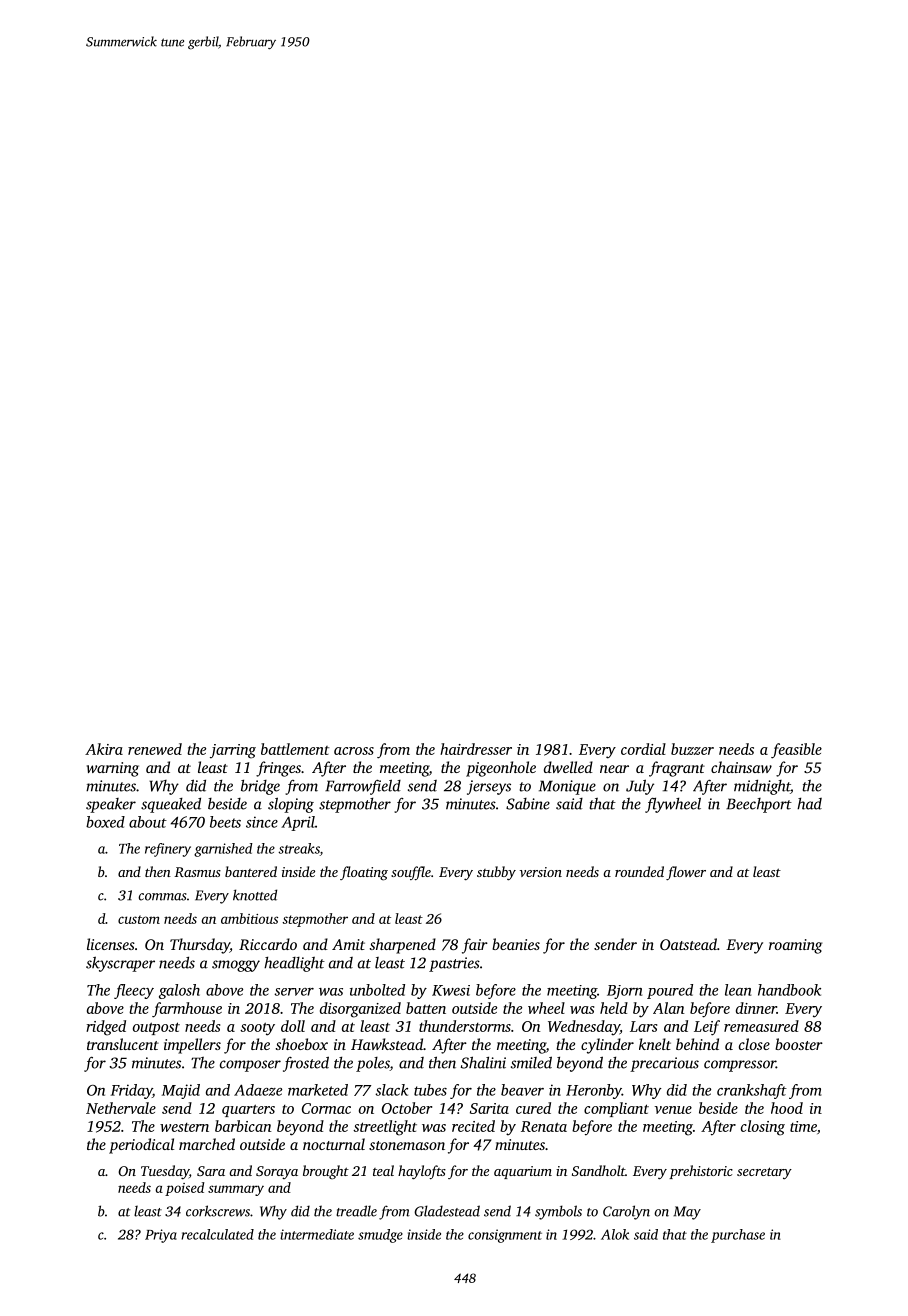 The height and width of the document is (1316, 908). Describe the element at coordinates (298, 823) in the document. I see `April` at that location.
